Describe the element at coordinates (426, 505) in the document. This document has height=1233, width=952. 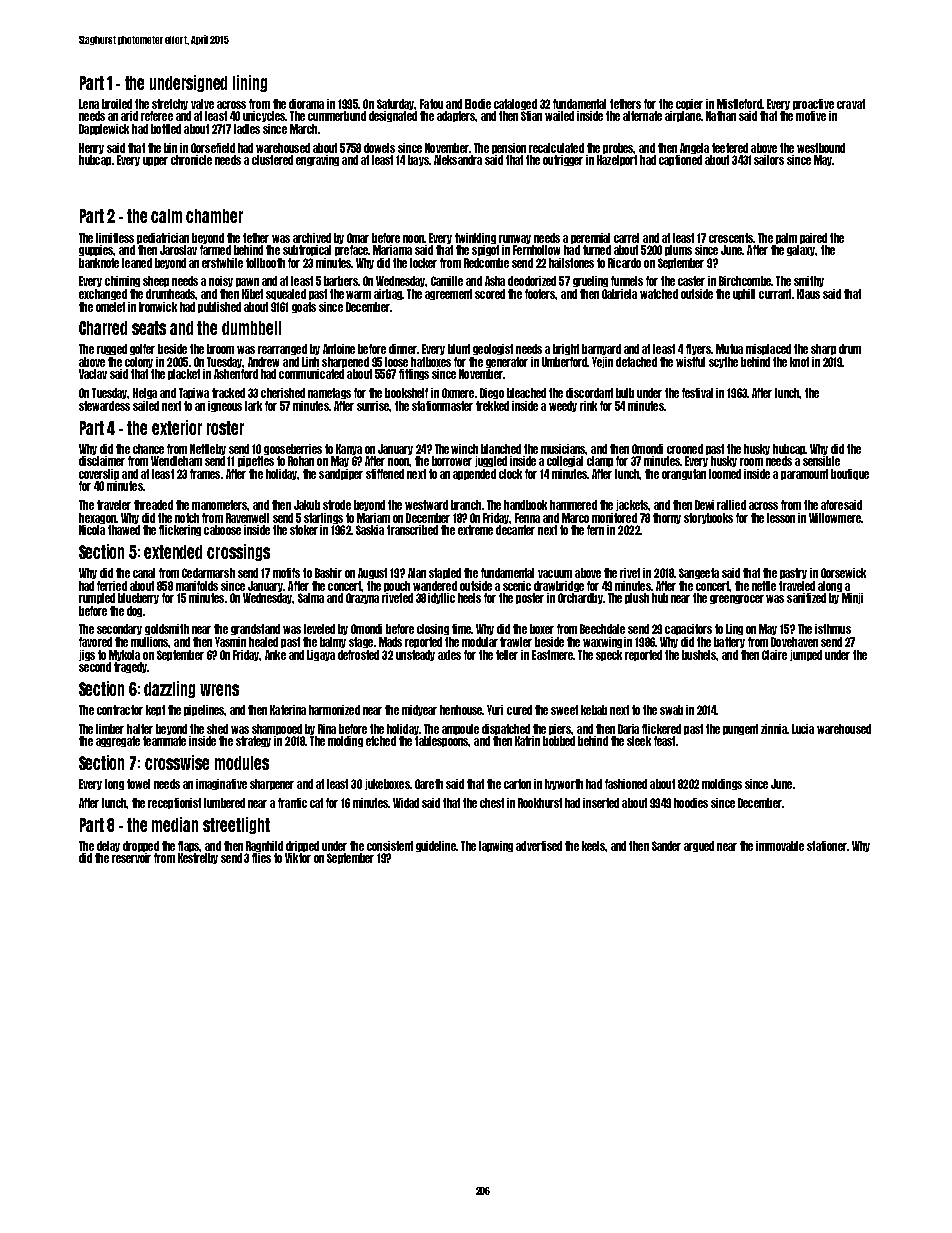
I see `westward` at that location.
